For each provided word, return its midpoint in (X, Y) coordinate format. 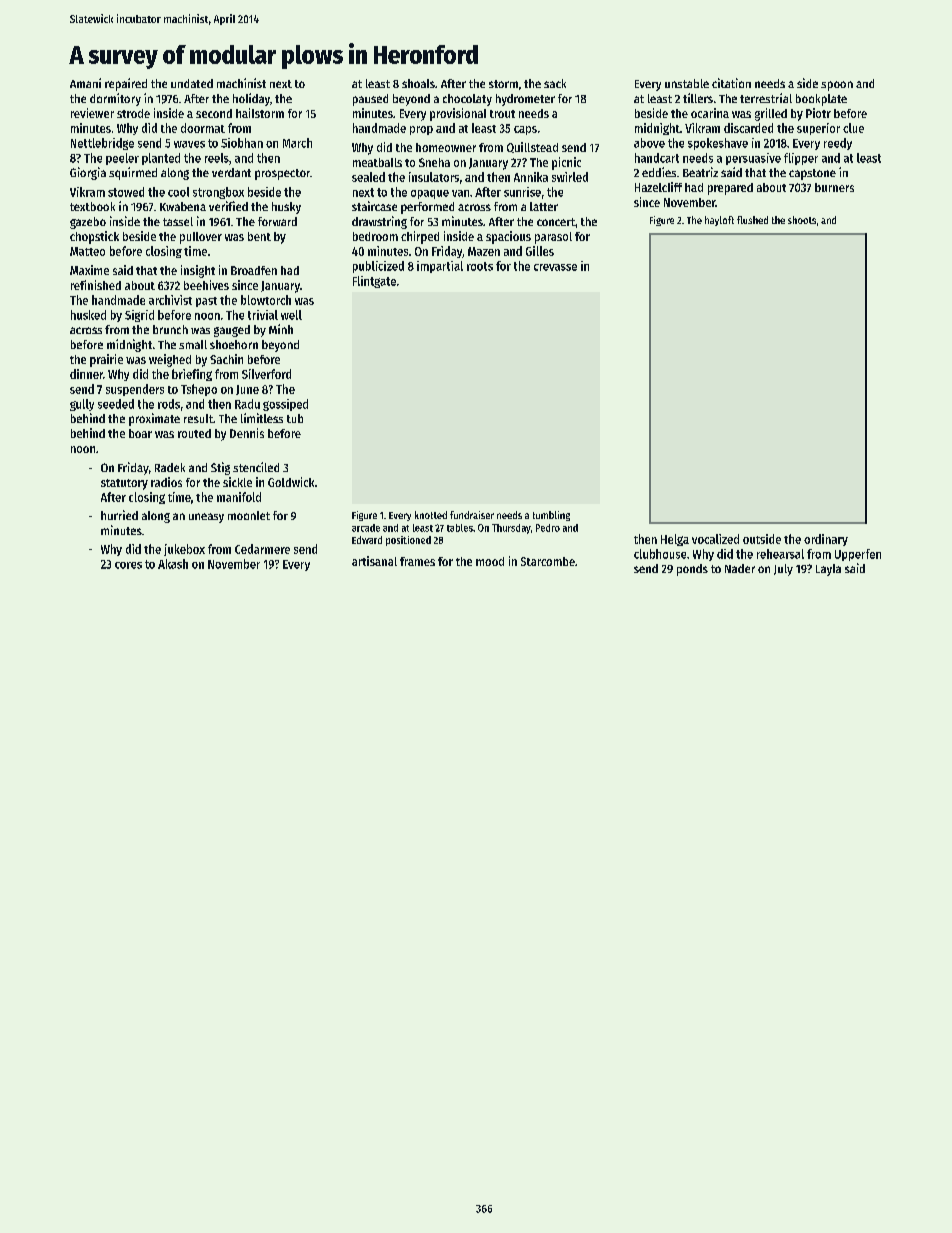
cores (128, 565)
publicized (378, 267)
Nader (740, 568)
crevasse (555, 267)
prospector (282, 174)
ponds (692, 570)
